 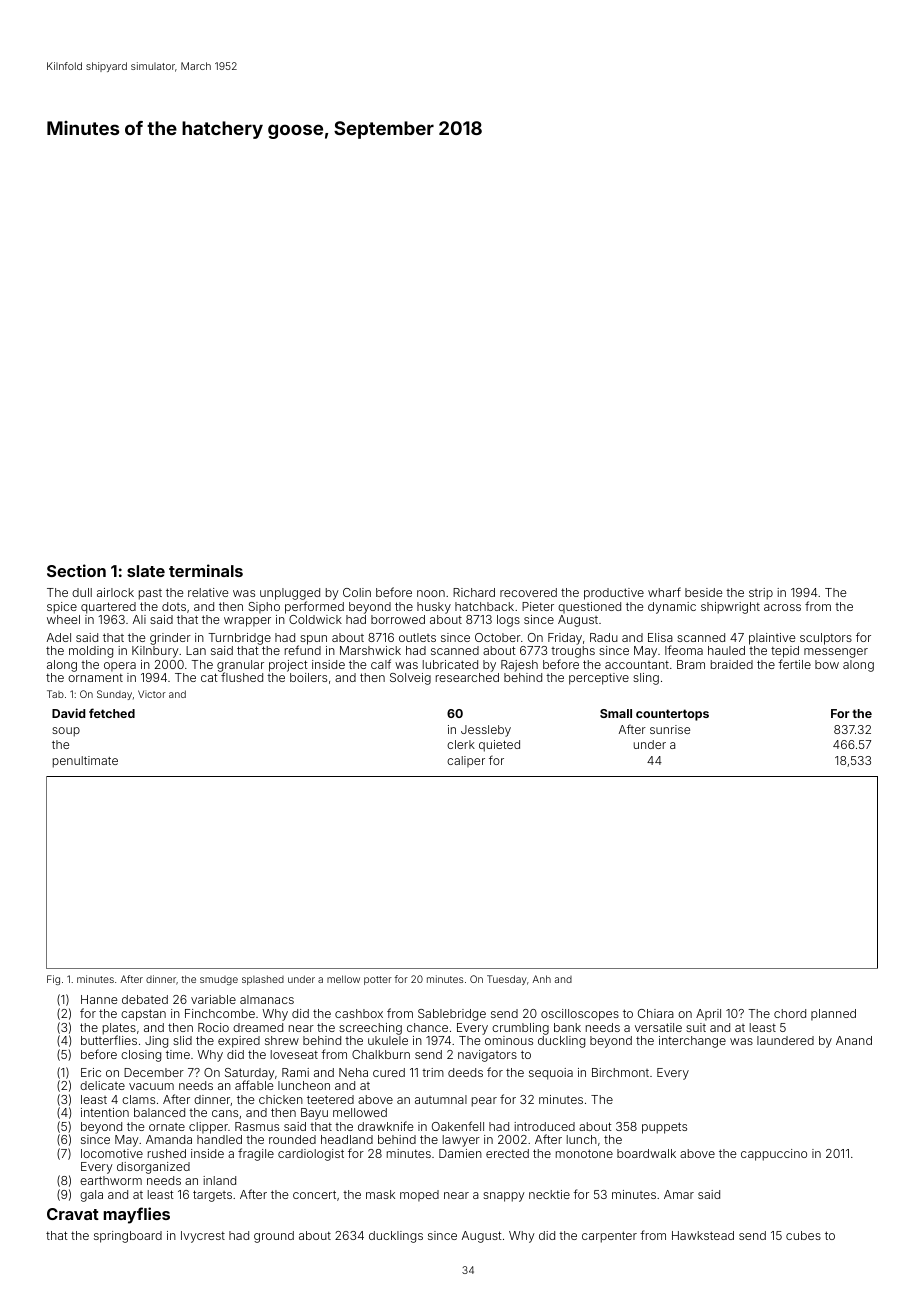 I want to click on Section, so click(x=76, y=570).
